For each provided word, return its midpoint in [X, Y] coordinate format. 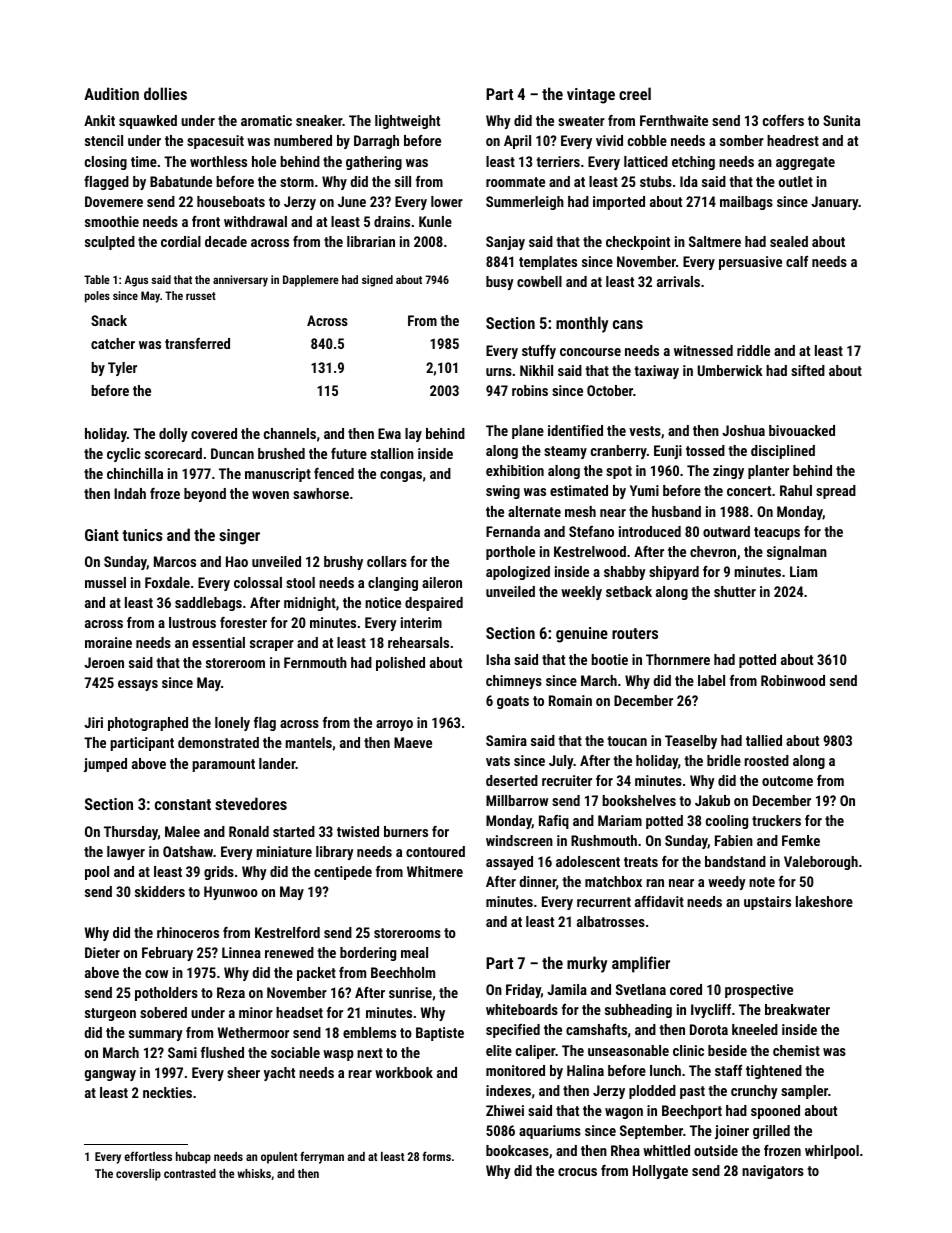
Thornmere [678, 659]
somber [742, 140]
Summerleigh [525, 203]
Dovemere [114, 201]
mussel [105, 582]
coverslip [138, 1175]
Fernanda [513, 531]
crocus [577, 1172]
